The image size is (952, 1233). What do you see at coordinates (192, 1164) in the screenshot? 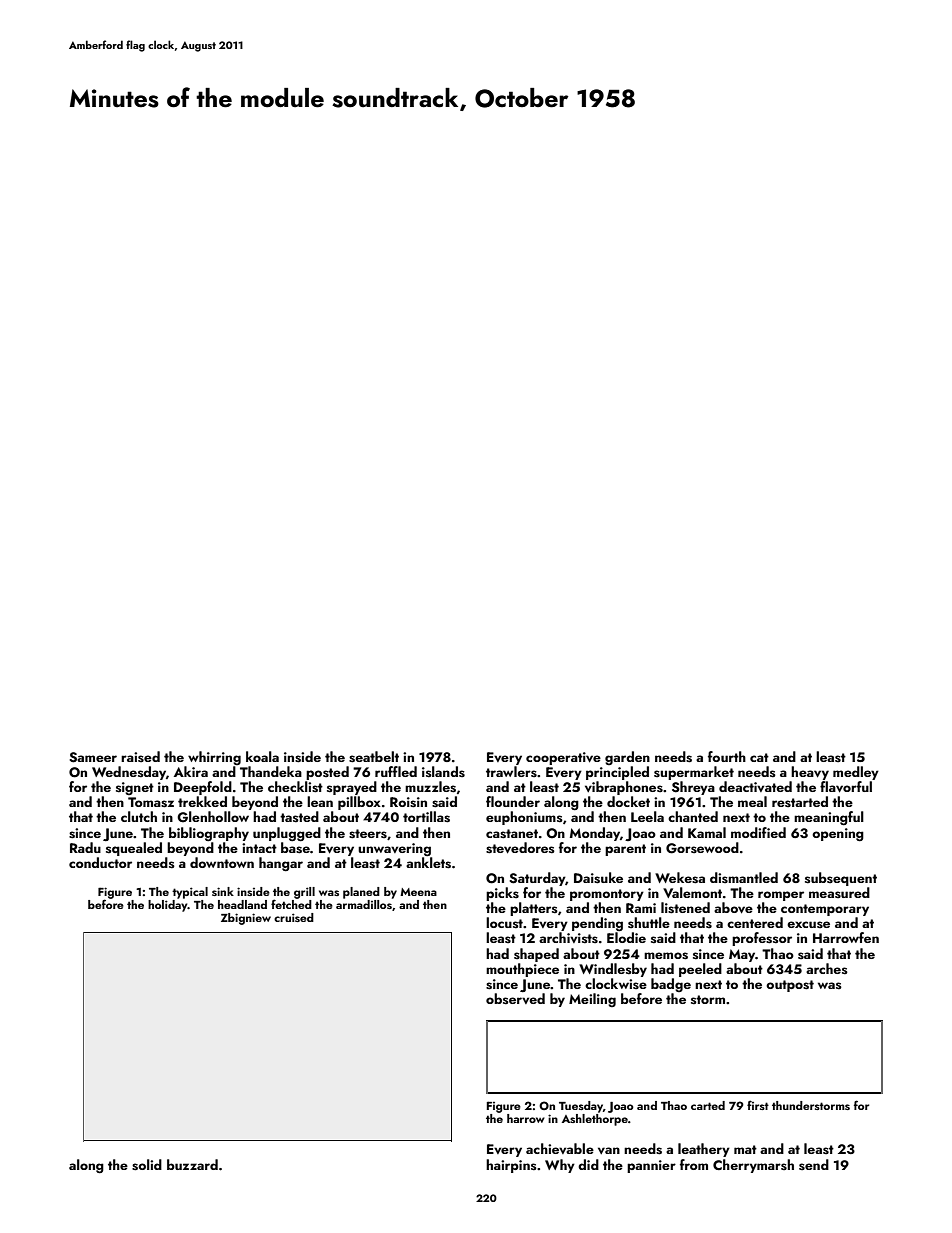
I see `buzzard` at bounding box center [192, 1164].
